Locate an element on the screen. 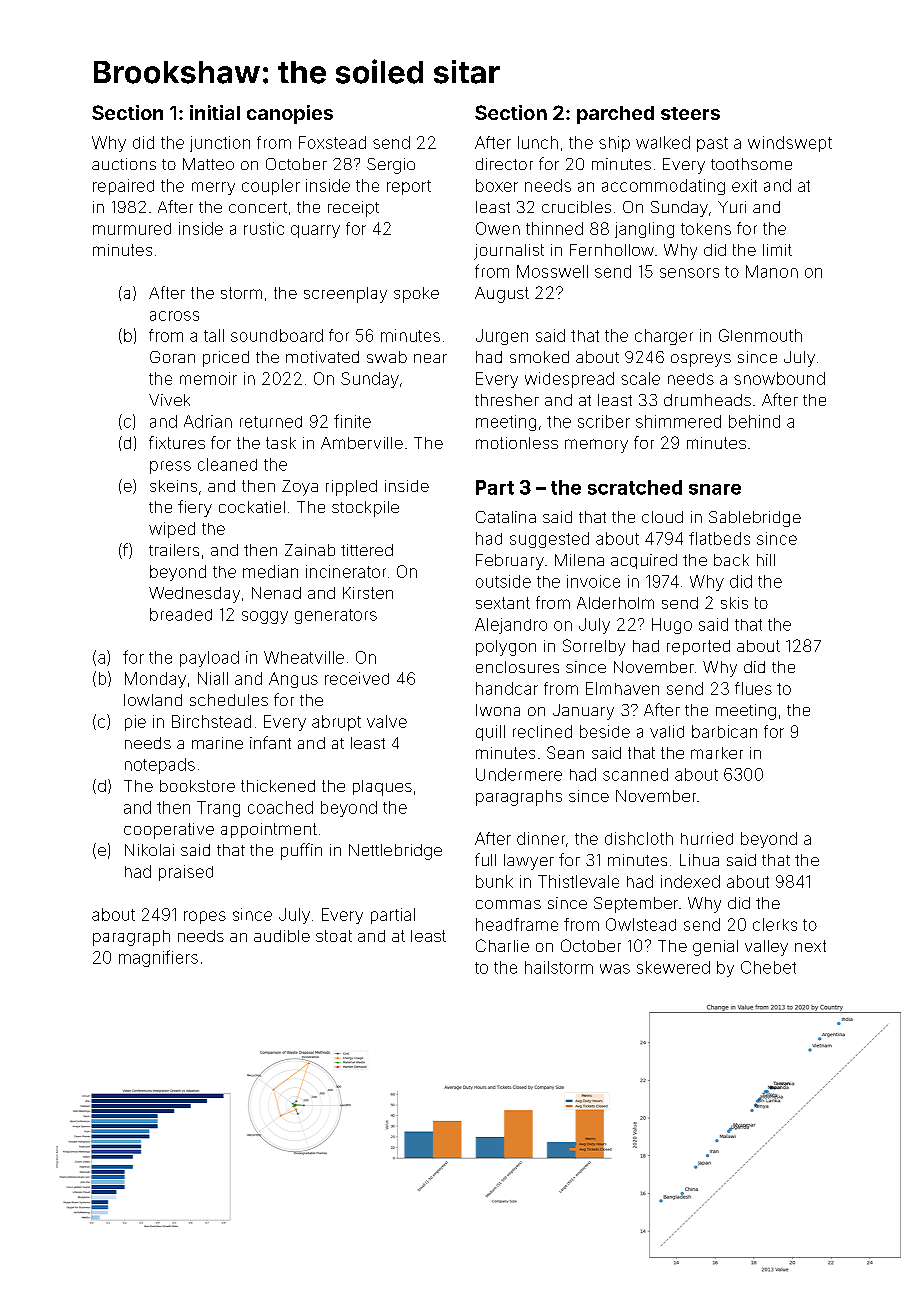 This screenshot has width=924, height=1314. screenplay is located at coordinates (345, 295).
